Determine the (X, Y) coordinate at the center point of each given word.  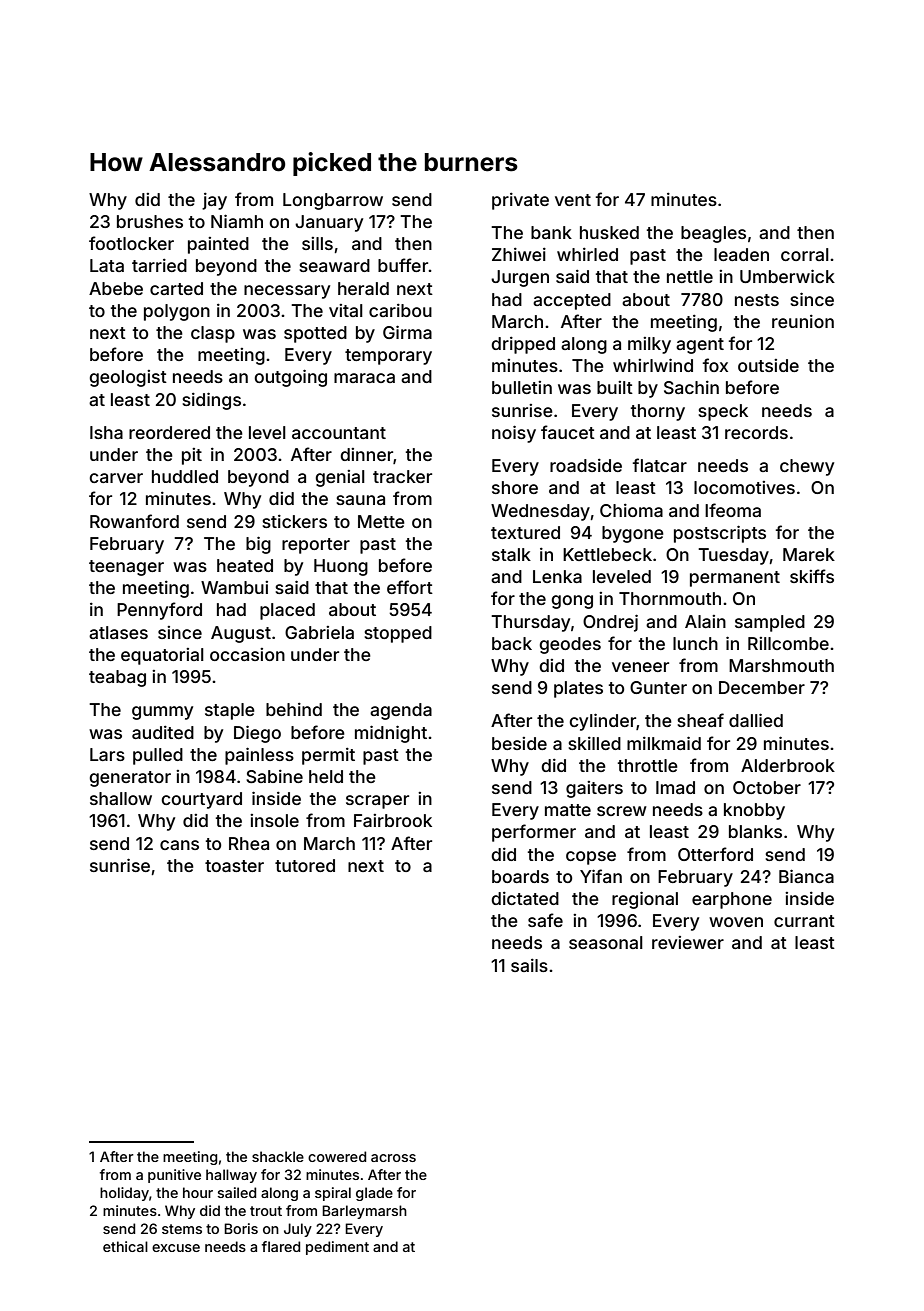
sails (529, 965)
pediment (337, 1248)
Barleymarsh (364, 1212)
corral (805, 254)
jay (214, 201)
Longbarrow (333, 201)
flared (281, 1246)
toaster (234, 866)
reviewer (688, 942)
